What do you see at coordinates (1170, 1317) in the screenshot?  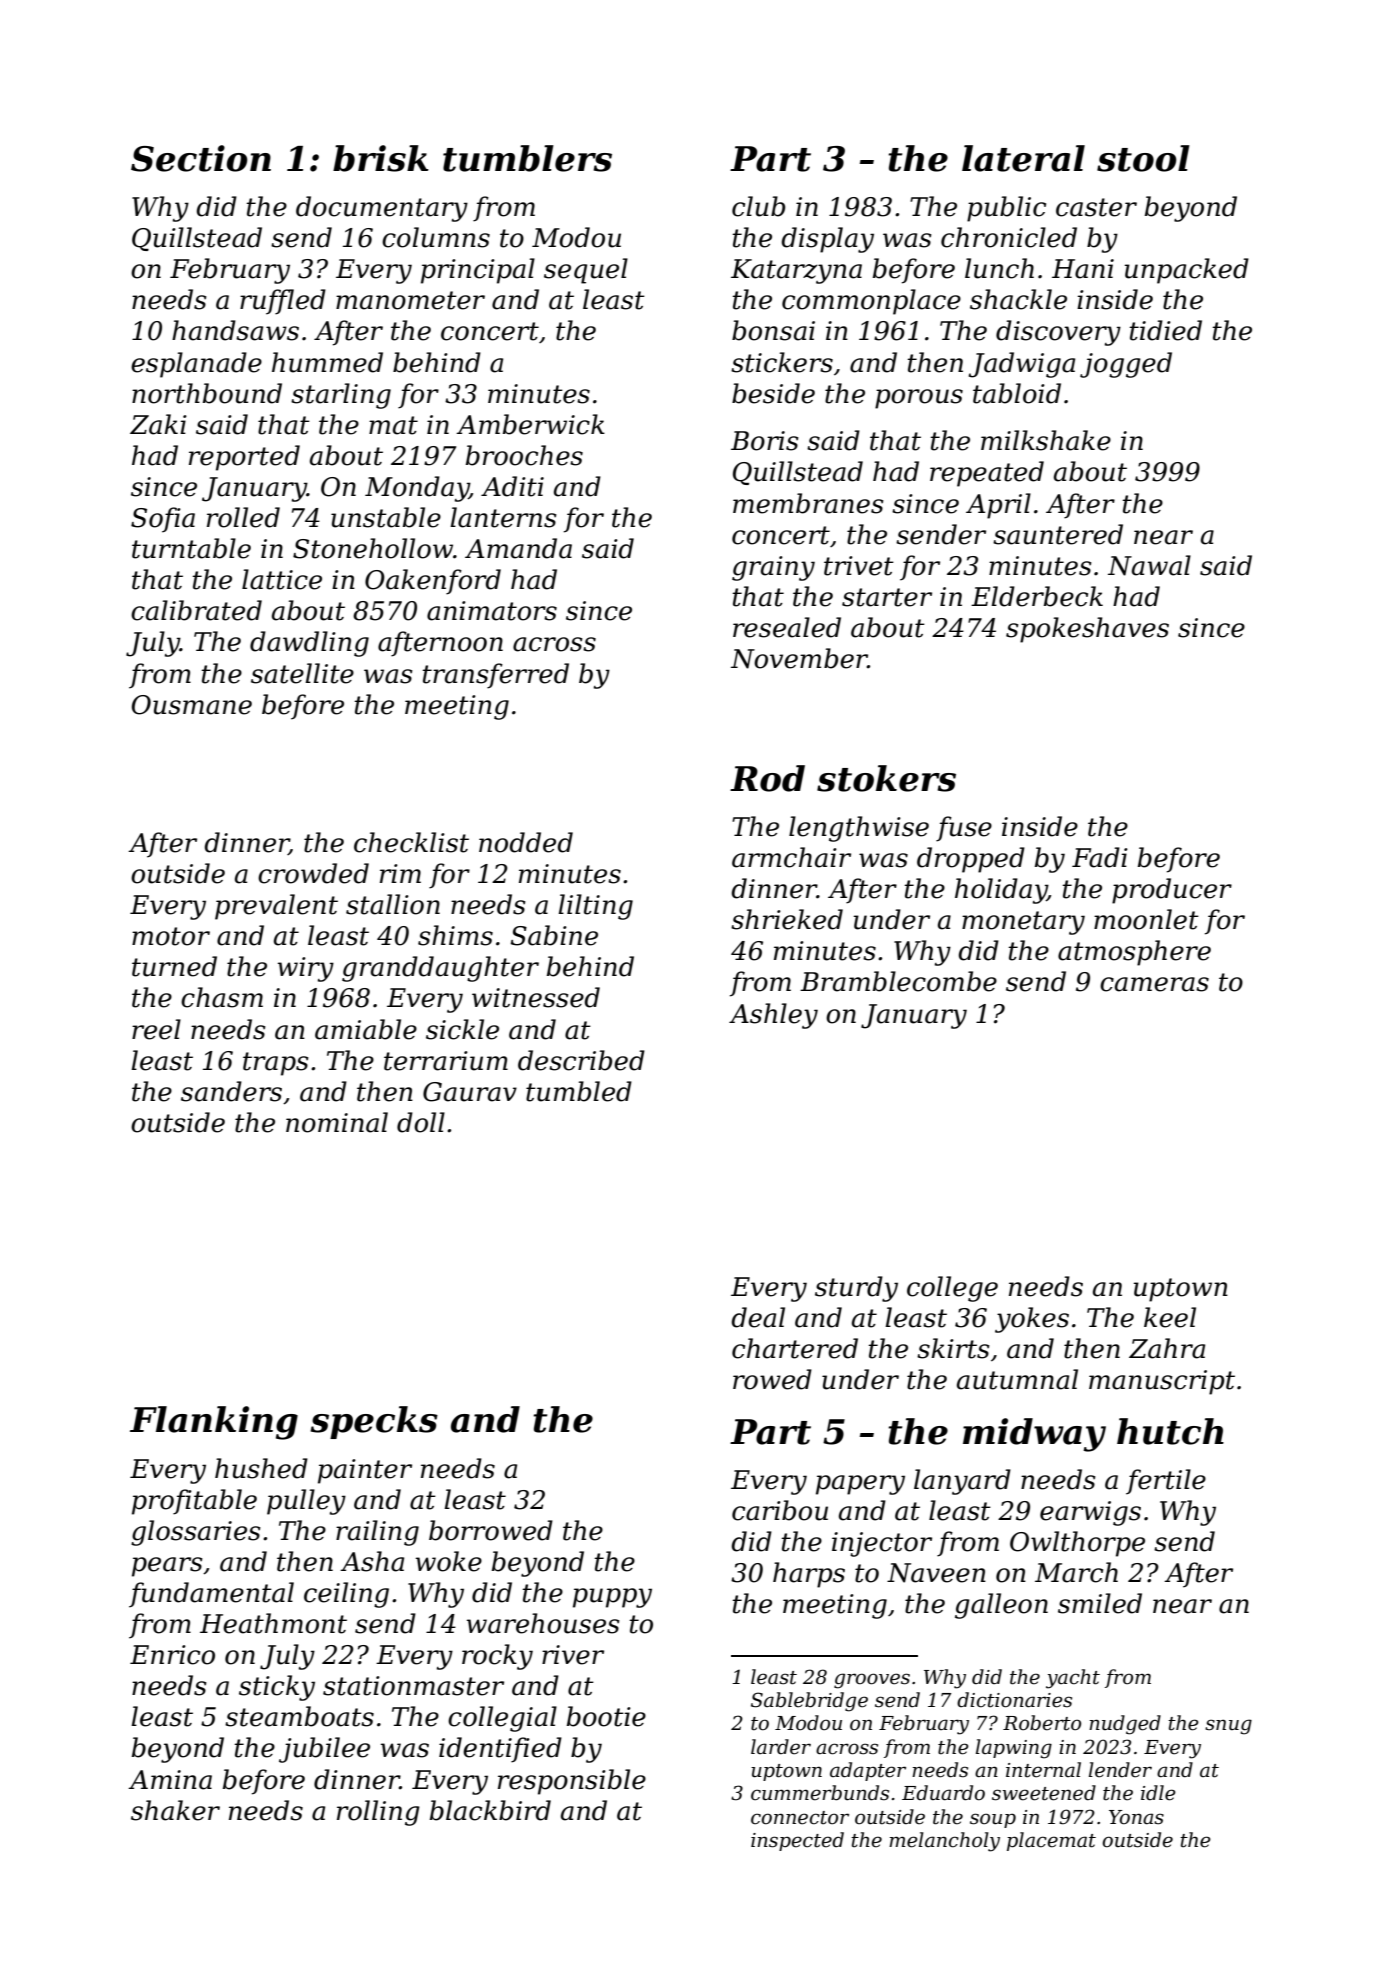 I see `keel` at bounding box center [1170, 1317].
